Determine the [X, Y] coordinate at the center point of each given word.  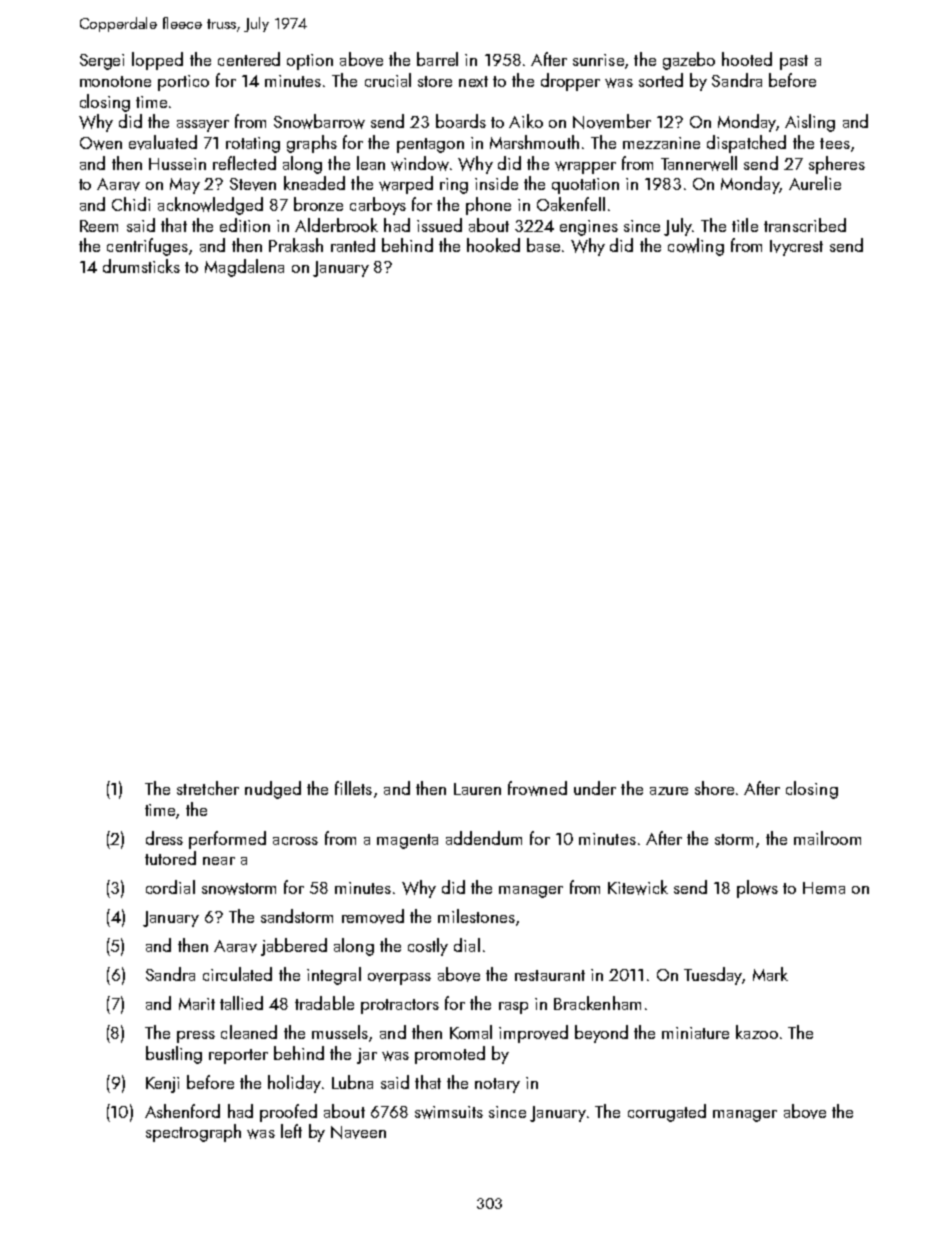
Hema [824, 888]
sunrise [598, 60]
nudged [273, 790]
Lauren [477, 789]
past [794, 62]
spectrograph [193, 1133]
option [310, 62]
